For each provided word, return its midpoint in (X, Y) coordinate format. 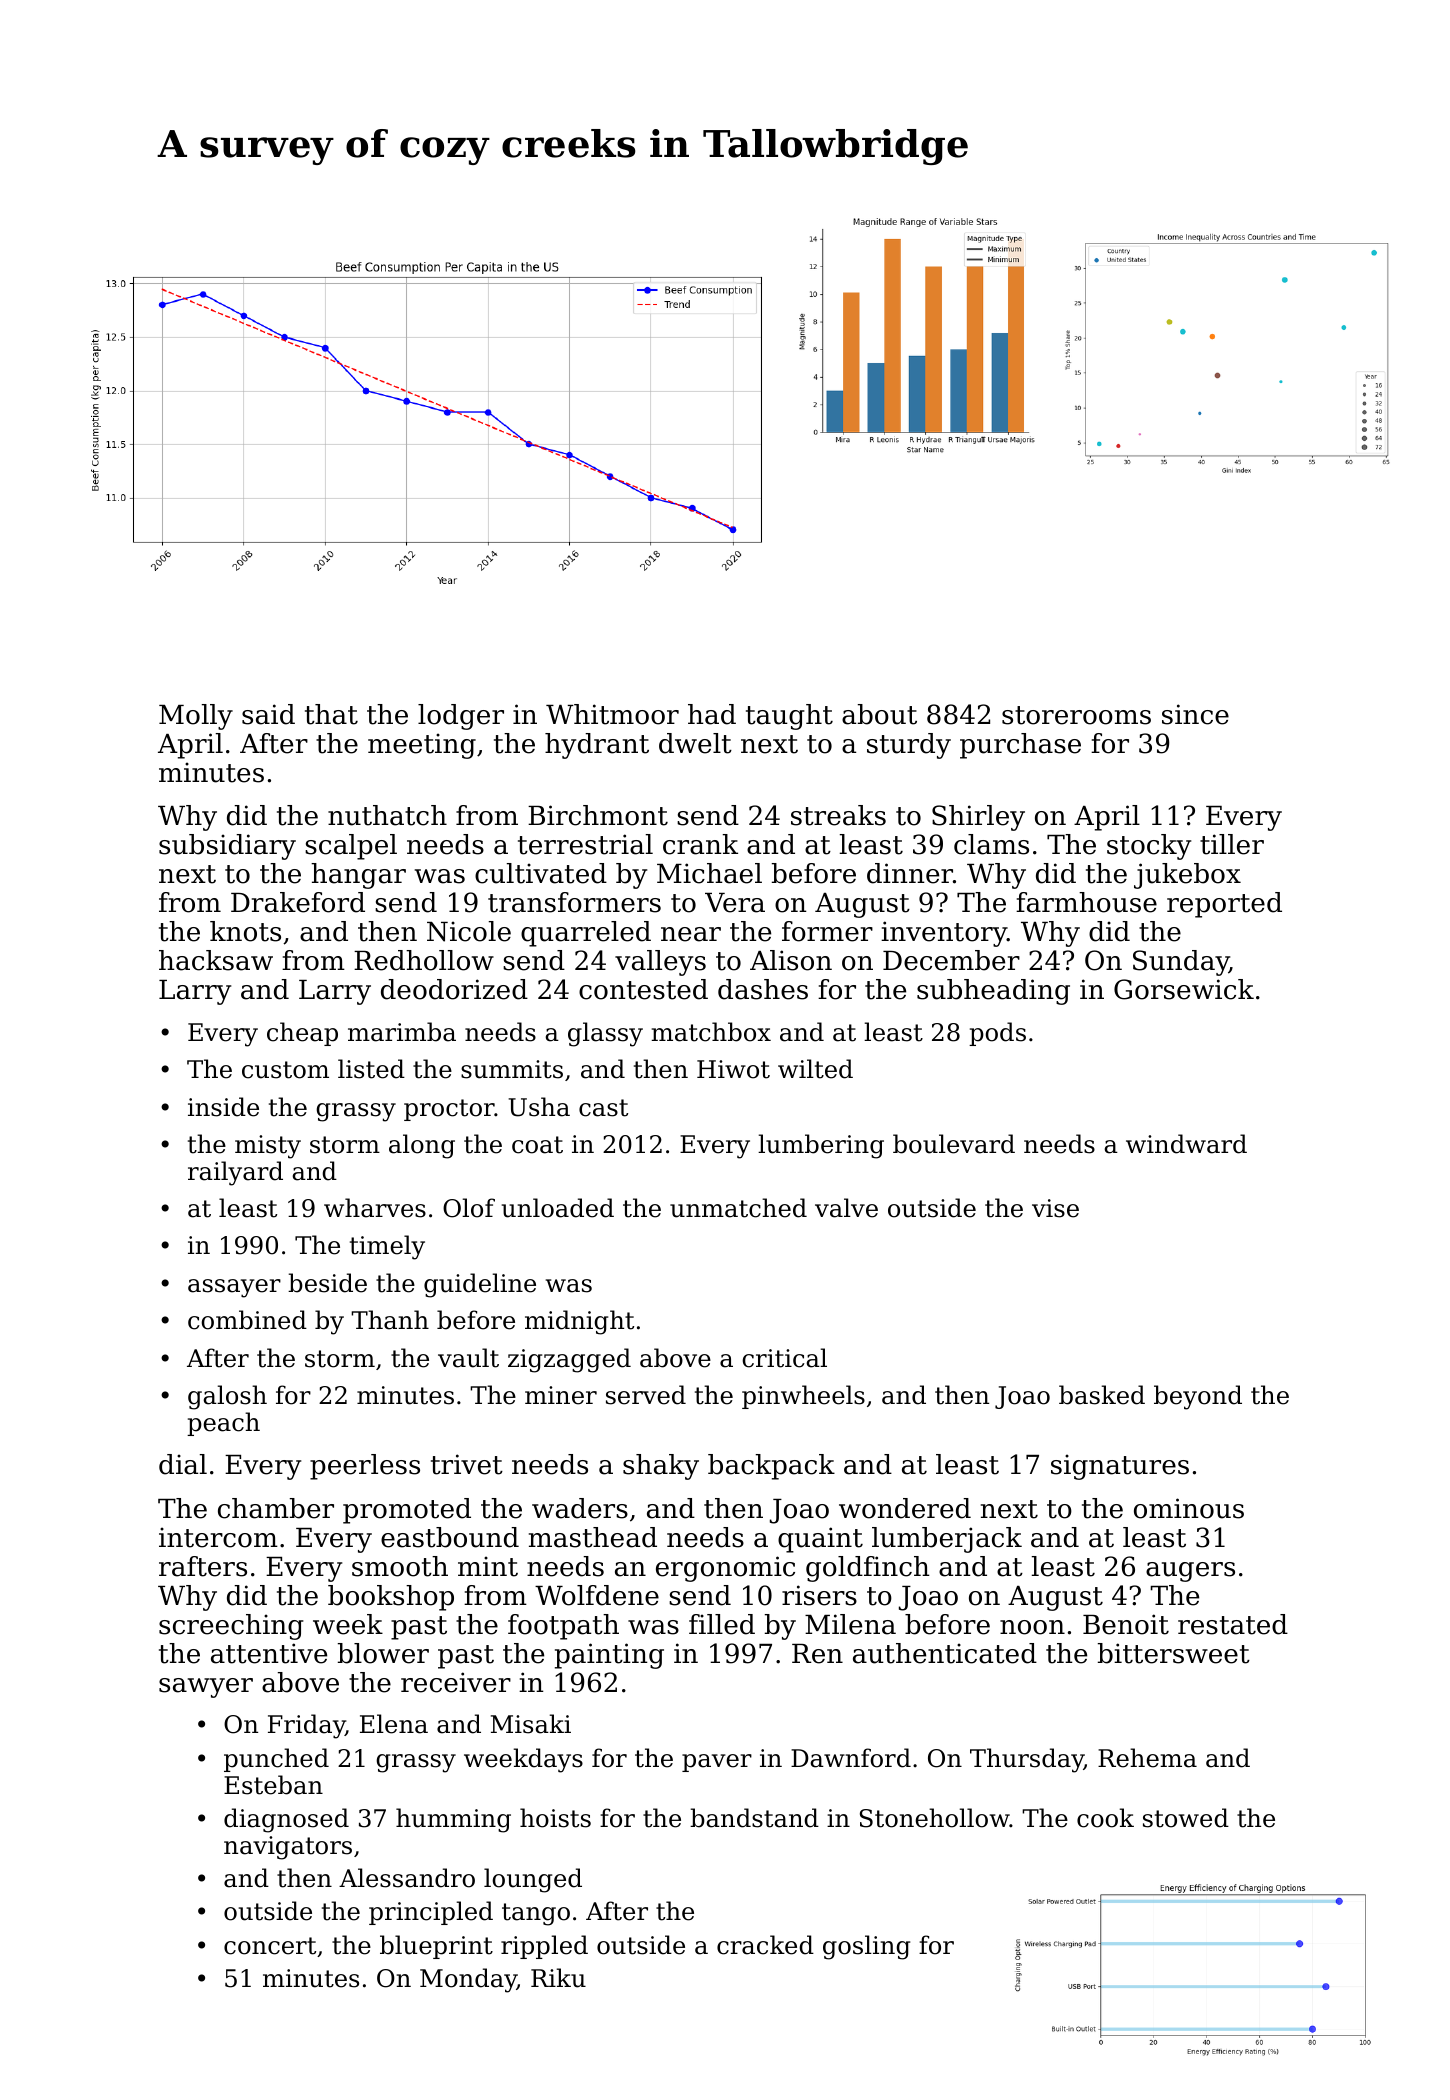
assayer (234, 1288)
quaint (820, 1540)
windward (1186, 1144)
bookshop (391, 1598)
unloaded (558, 1208)
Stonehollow (935, 1818)
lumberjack (947, 1540)
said (268, 714)
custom (285, 1070)
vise (1055, 1208)
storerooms (1076, 715)
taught (789, 717)
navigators (288, 1848)
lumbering (821, 1146)
